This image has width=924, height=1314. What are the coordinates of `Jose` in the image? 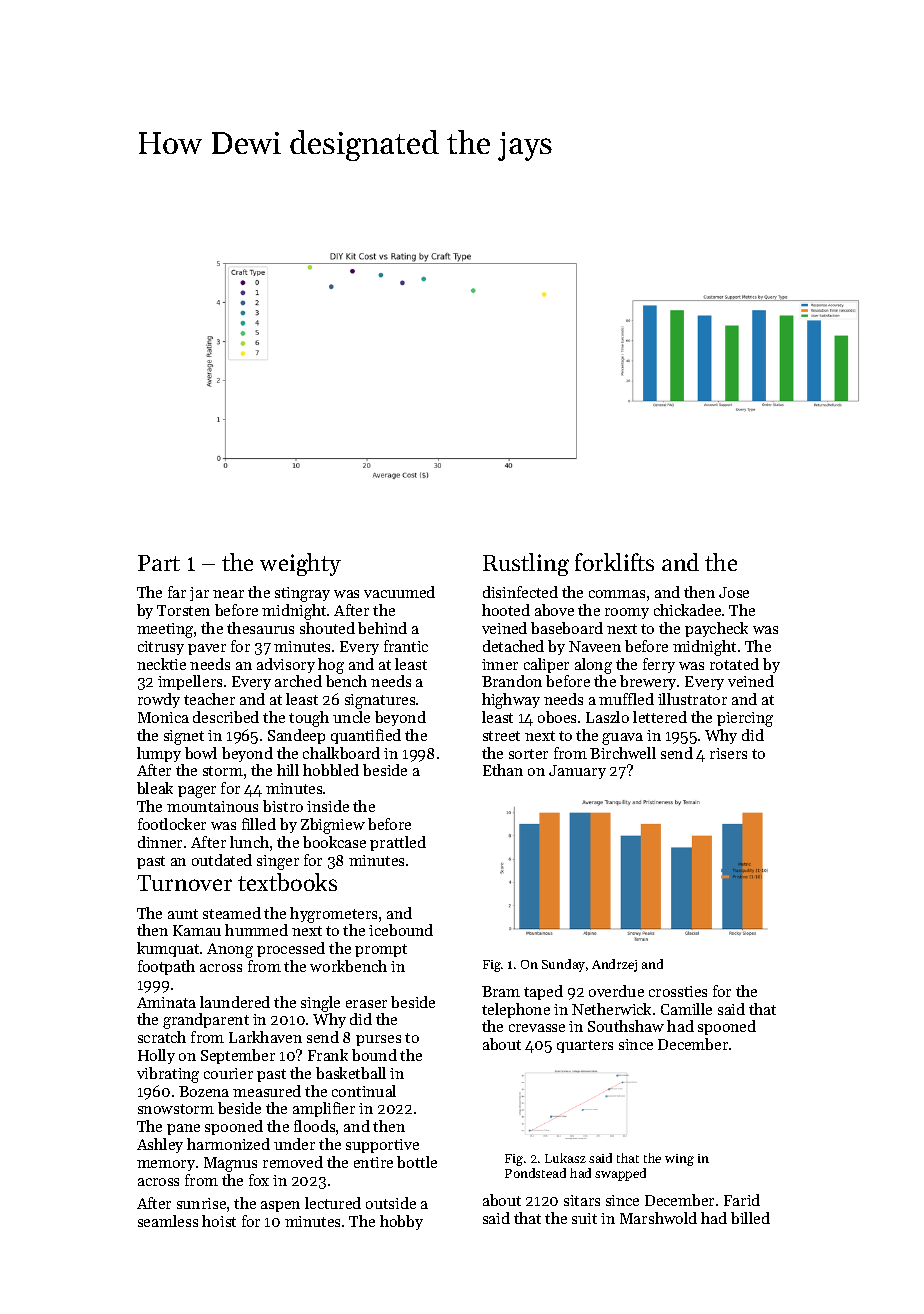 It's located at (734, 592).
